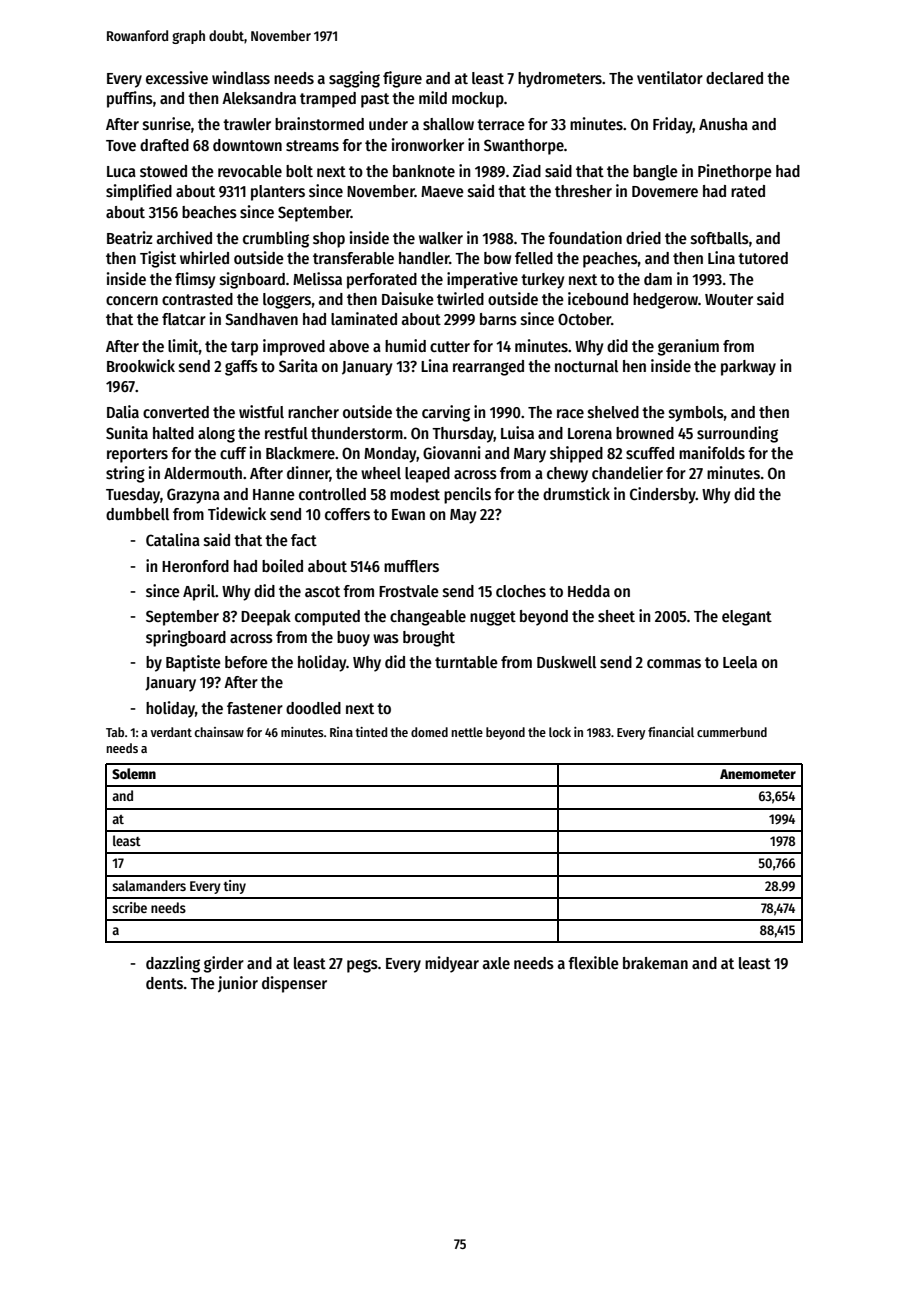 This image has width=908, height=1316. Describe the element at coordinates (134, 773) in the image. I see `Solemn` at that location.
